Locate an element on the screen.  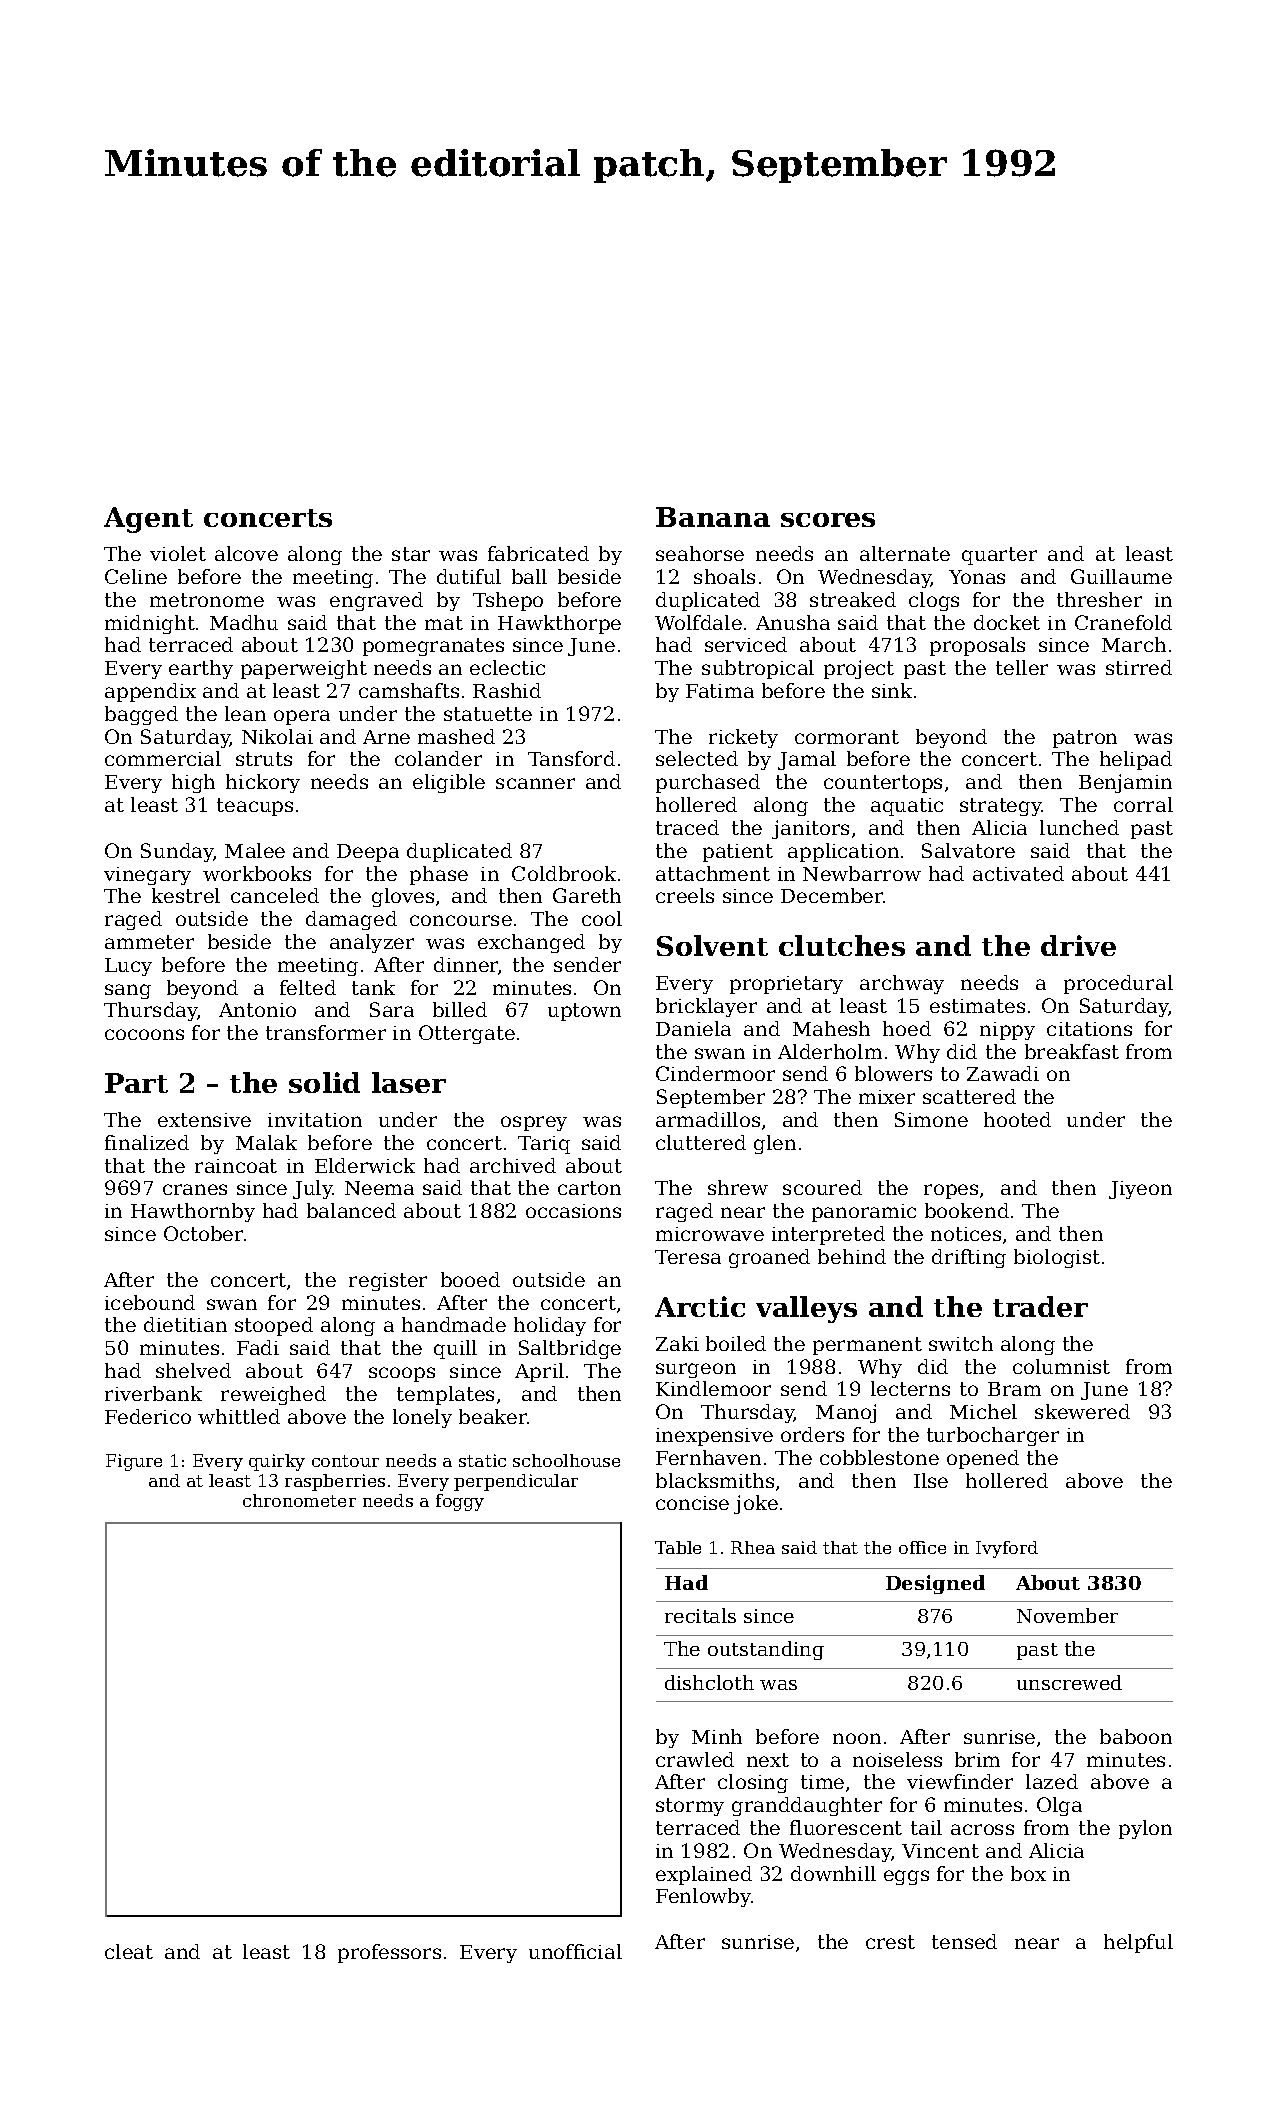
archway is located at coordinates (902, 984).
